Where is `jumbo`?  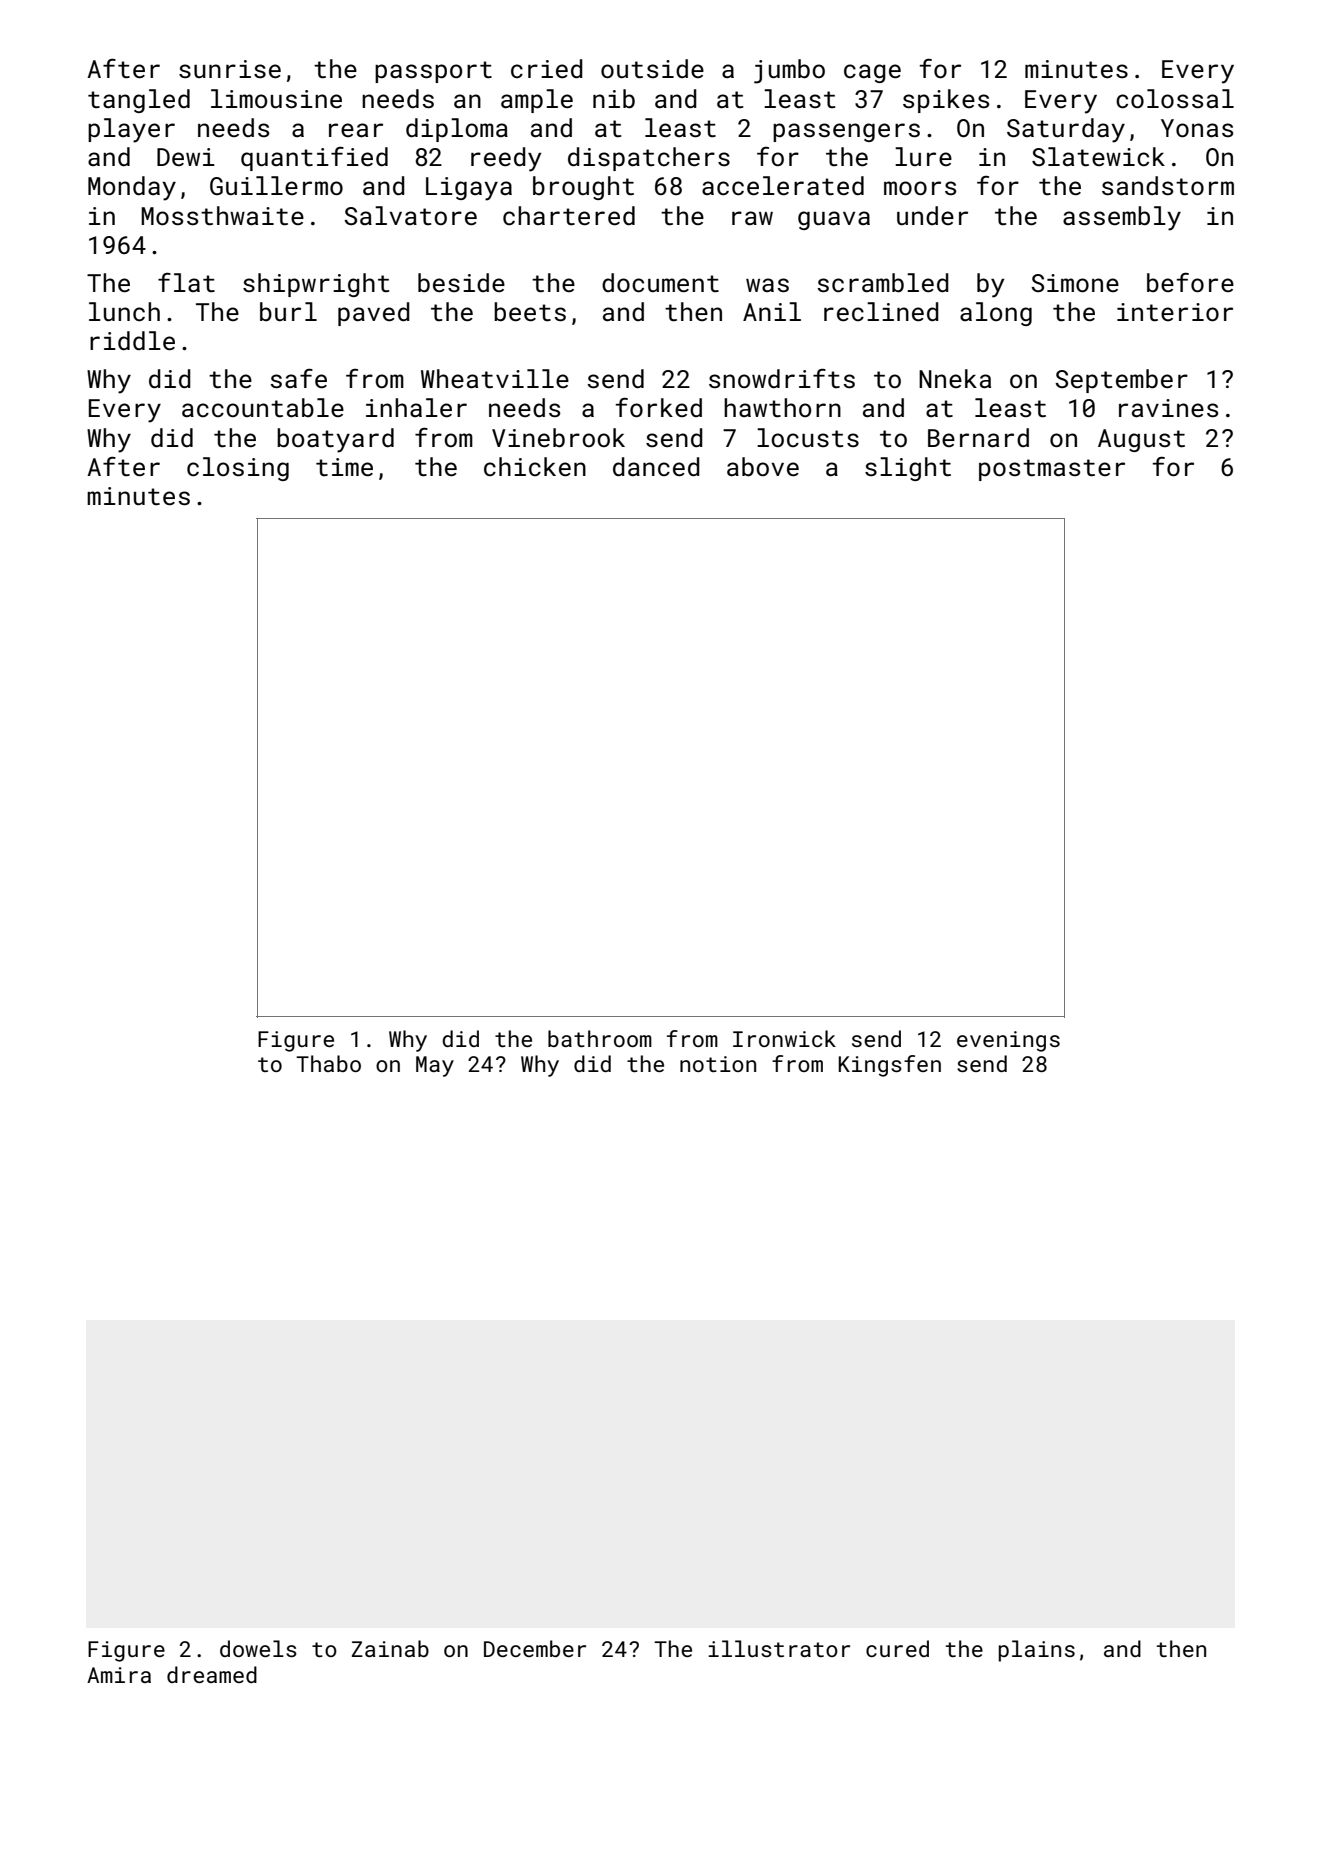
jumbo is located at coordinates (789, 71).
